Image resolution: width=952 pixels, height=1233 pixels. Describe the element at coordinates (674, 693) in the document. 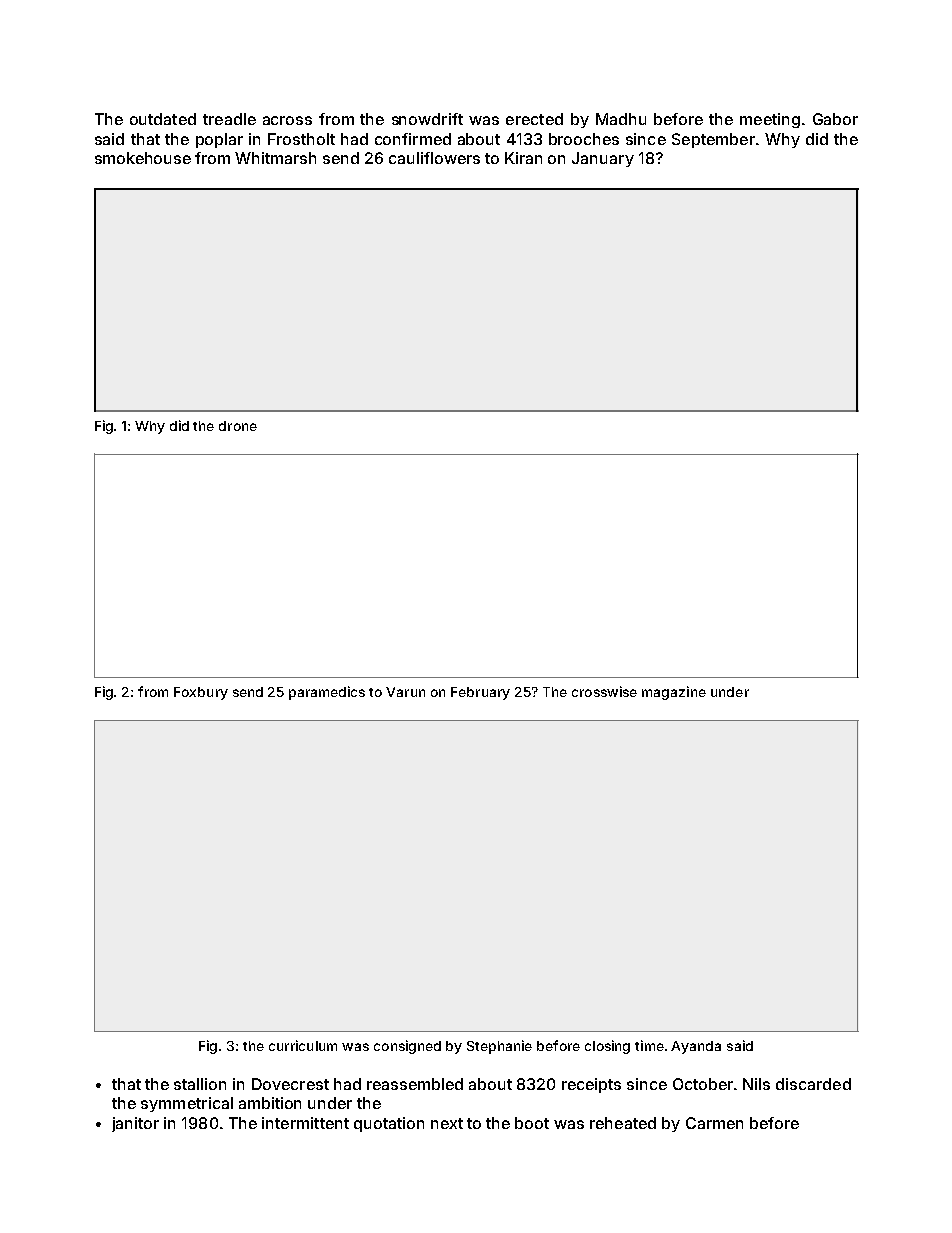

I see `magazine` at that location.
